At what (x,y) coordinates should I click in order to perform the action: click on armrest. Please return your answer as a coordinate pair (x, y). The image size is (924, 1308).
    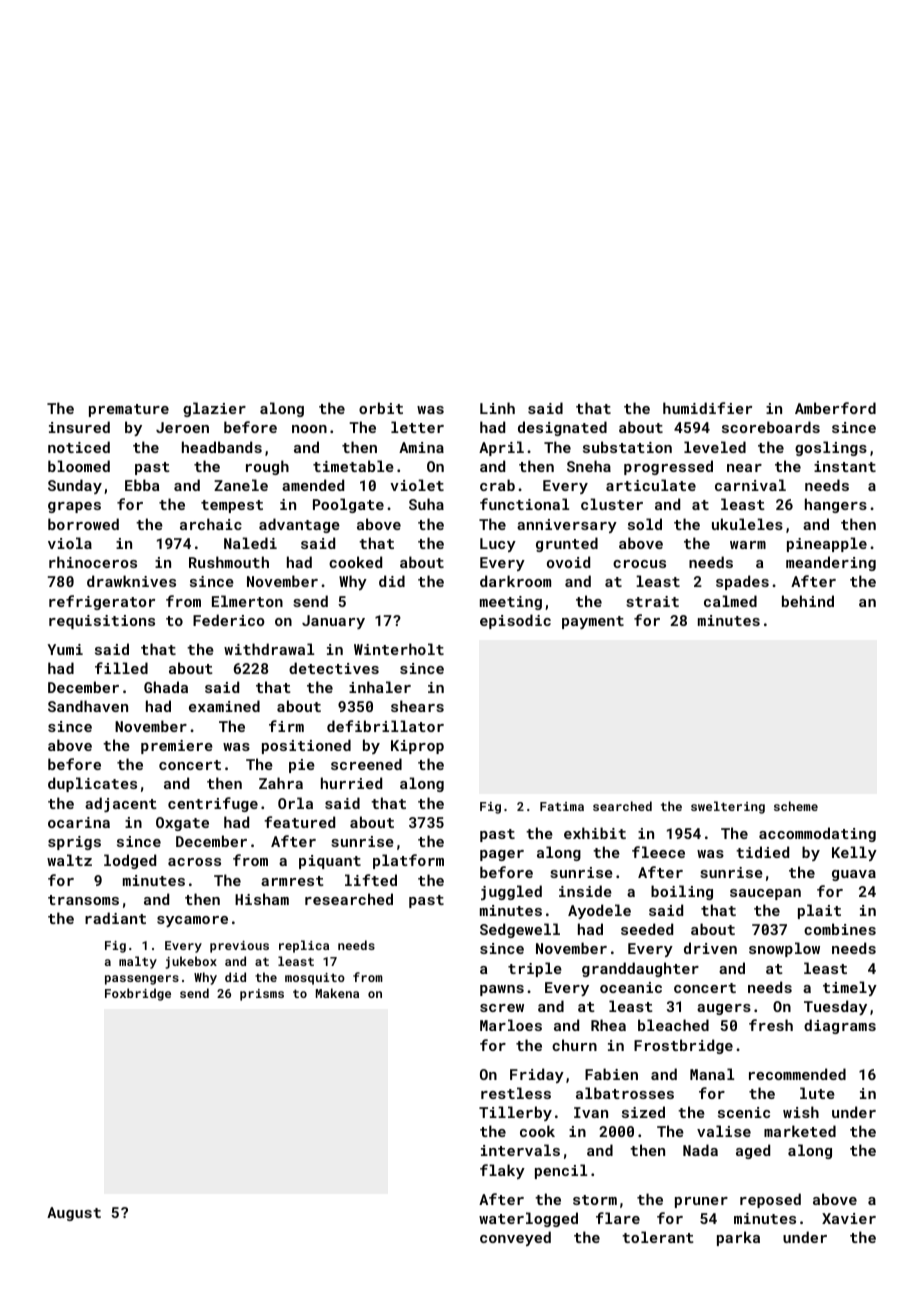
    Looking at the image, I should click on (292, 881).
